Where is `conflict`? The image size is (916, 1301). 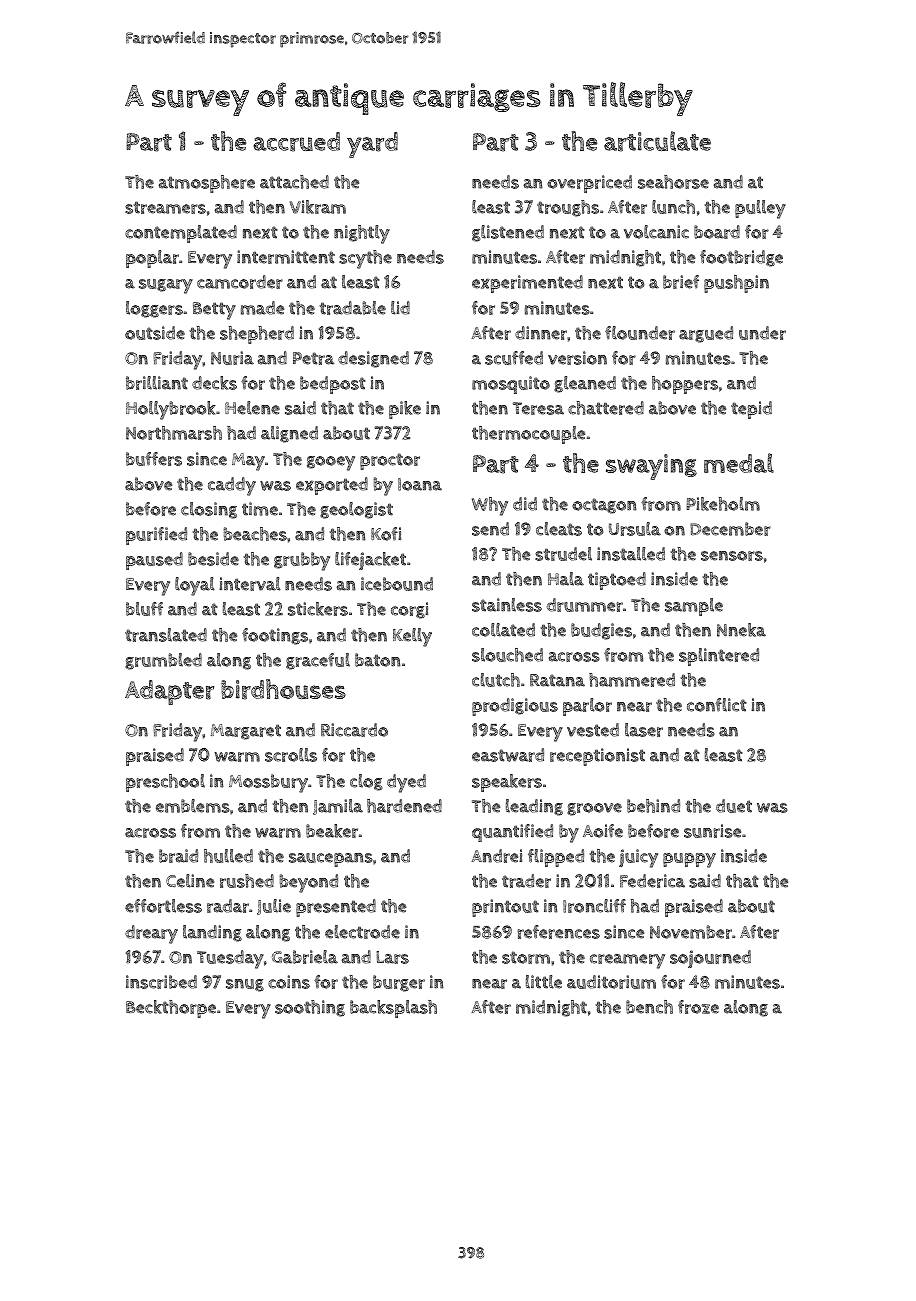 conflict is located at coordinates (717, 705).
